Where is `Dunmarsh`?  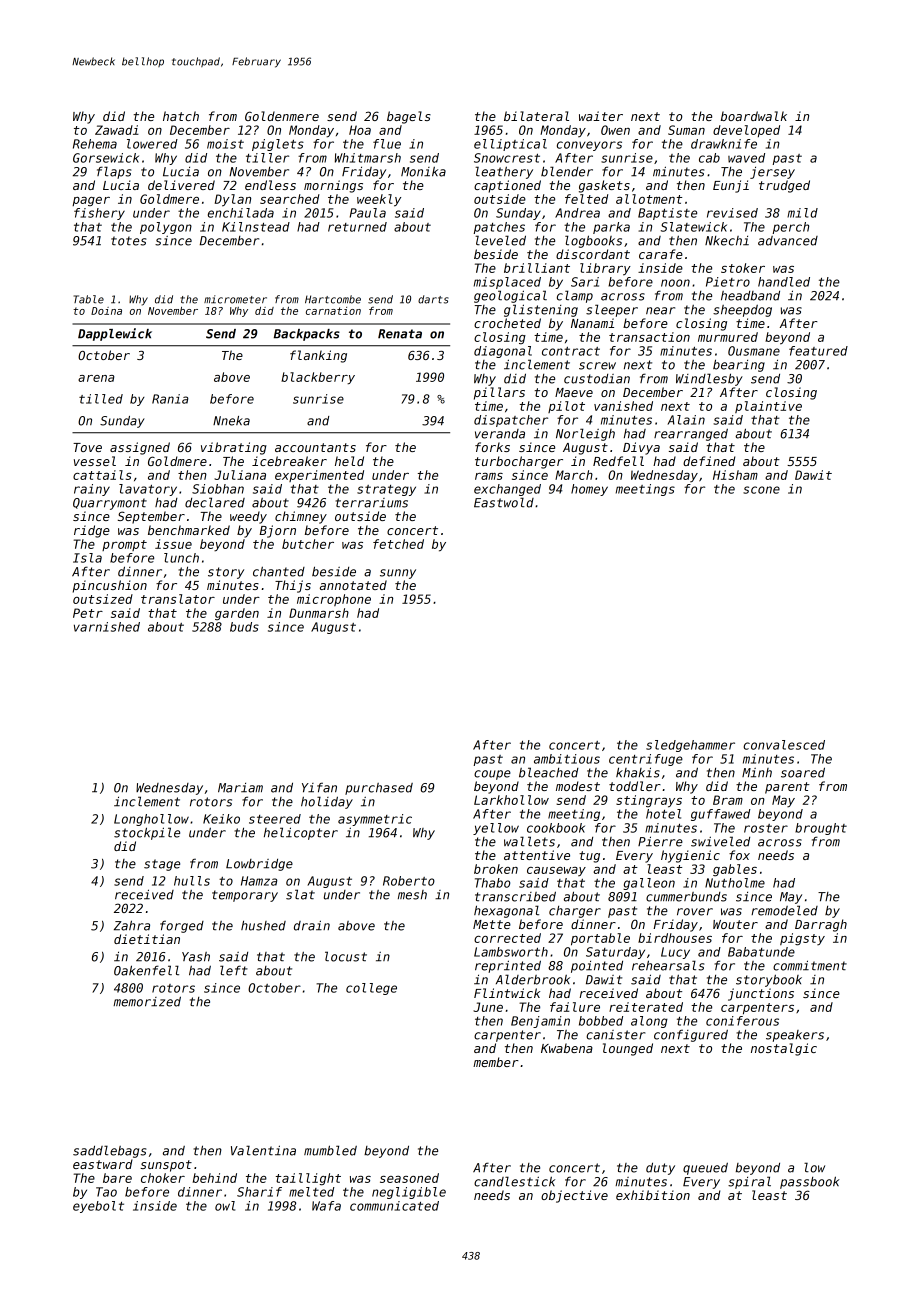
Dunmarsh is located at coordinates (319, 613).
